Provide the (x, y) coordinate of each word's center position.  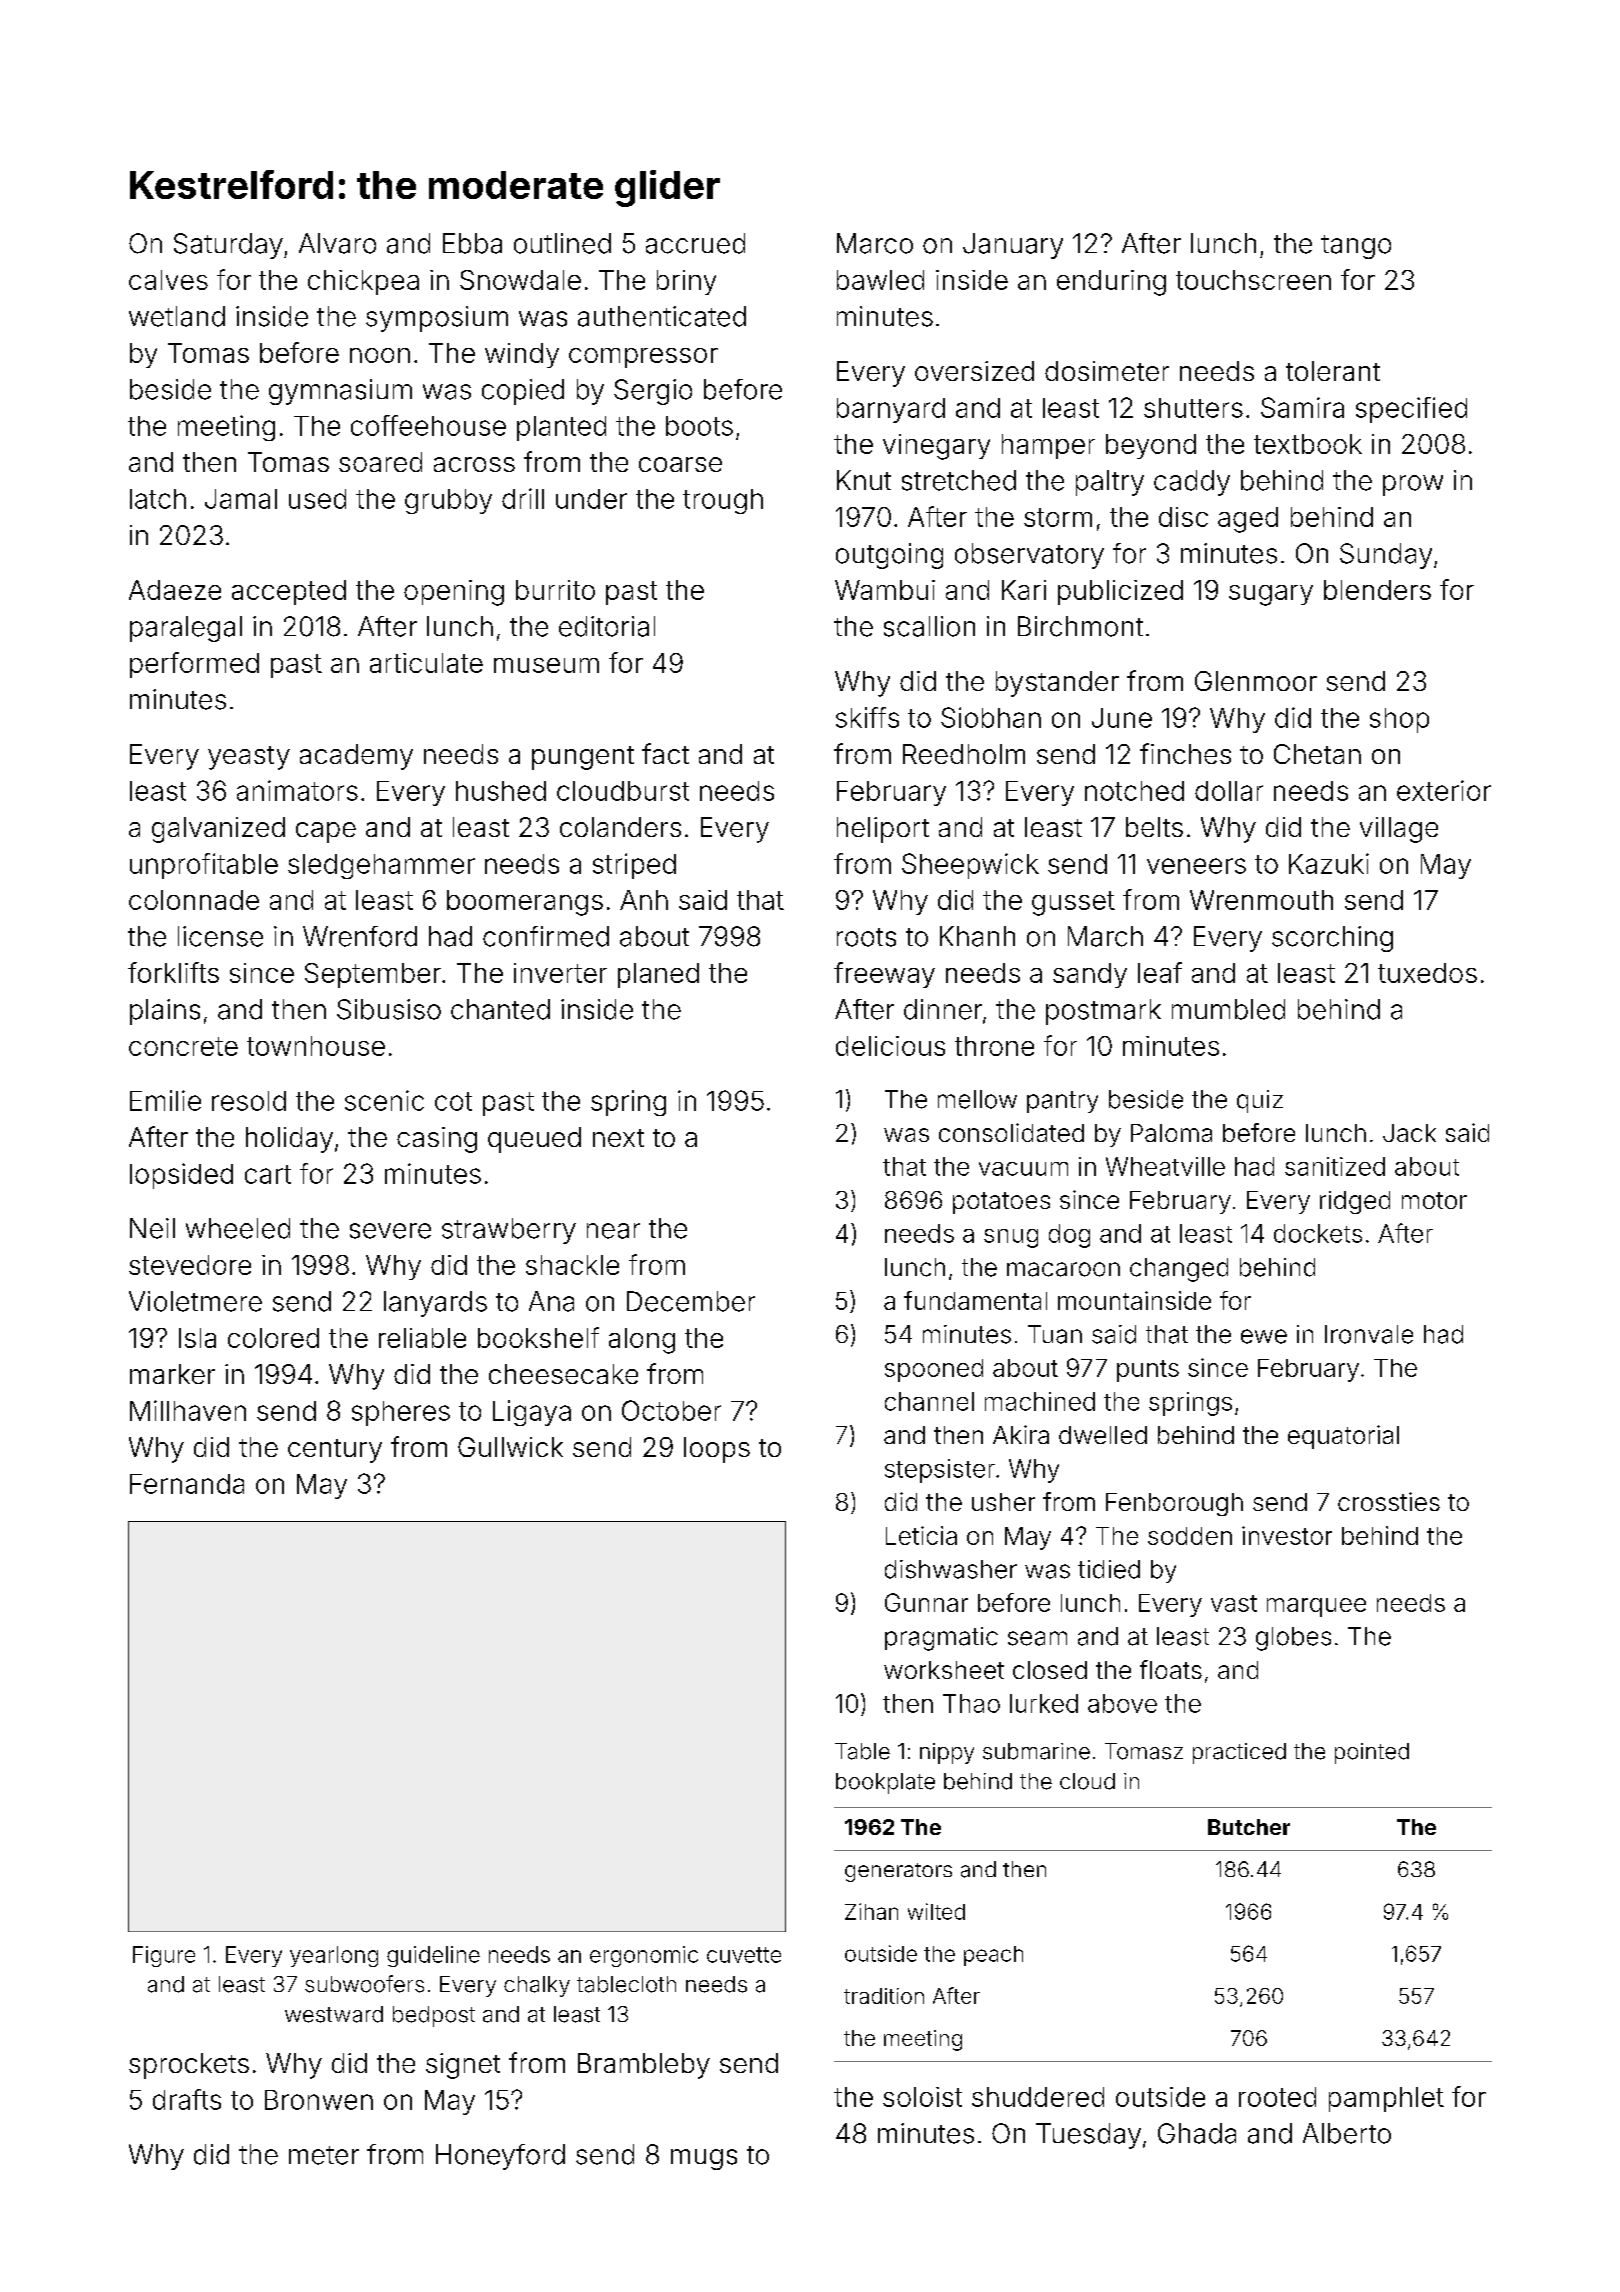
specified (1411, 410)
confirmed (546, 936)
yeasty (249, 758)
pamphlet (1386, 2099)
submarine (1036, 1751)
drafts (187, 2099)
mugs (704, 2159)
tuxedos (1427, 973)
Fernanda (187, 1484)
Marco (875, 243)
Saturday (228, 246)
